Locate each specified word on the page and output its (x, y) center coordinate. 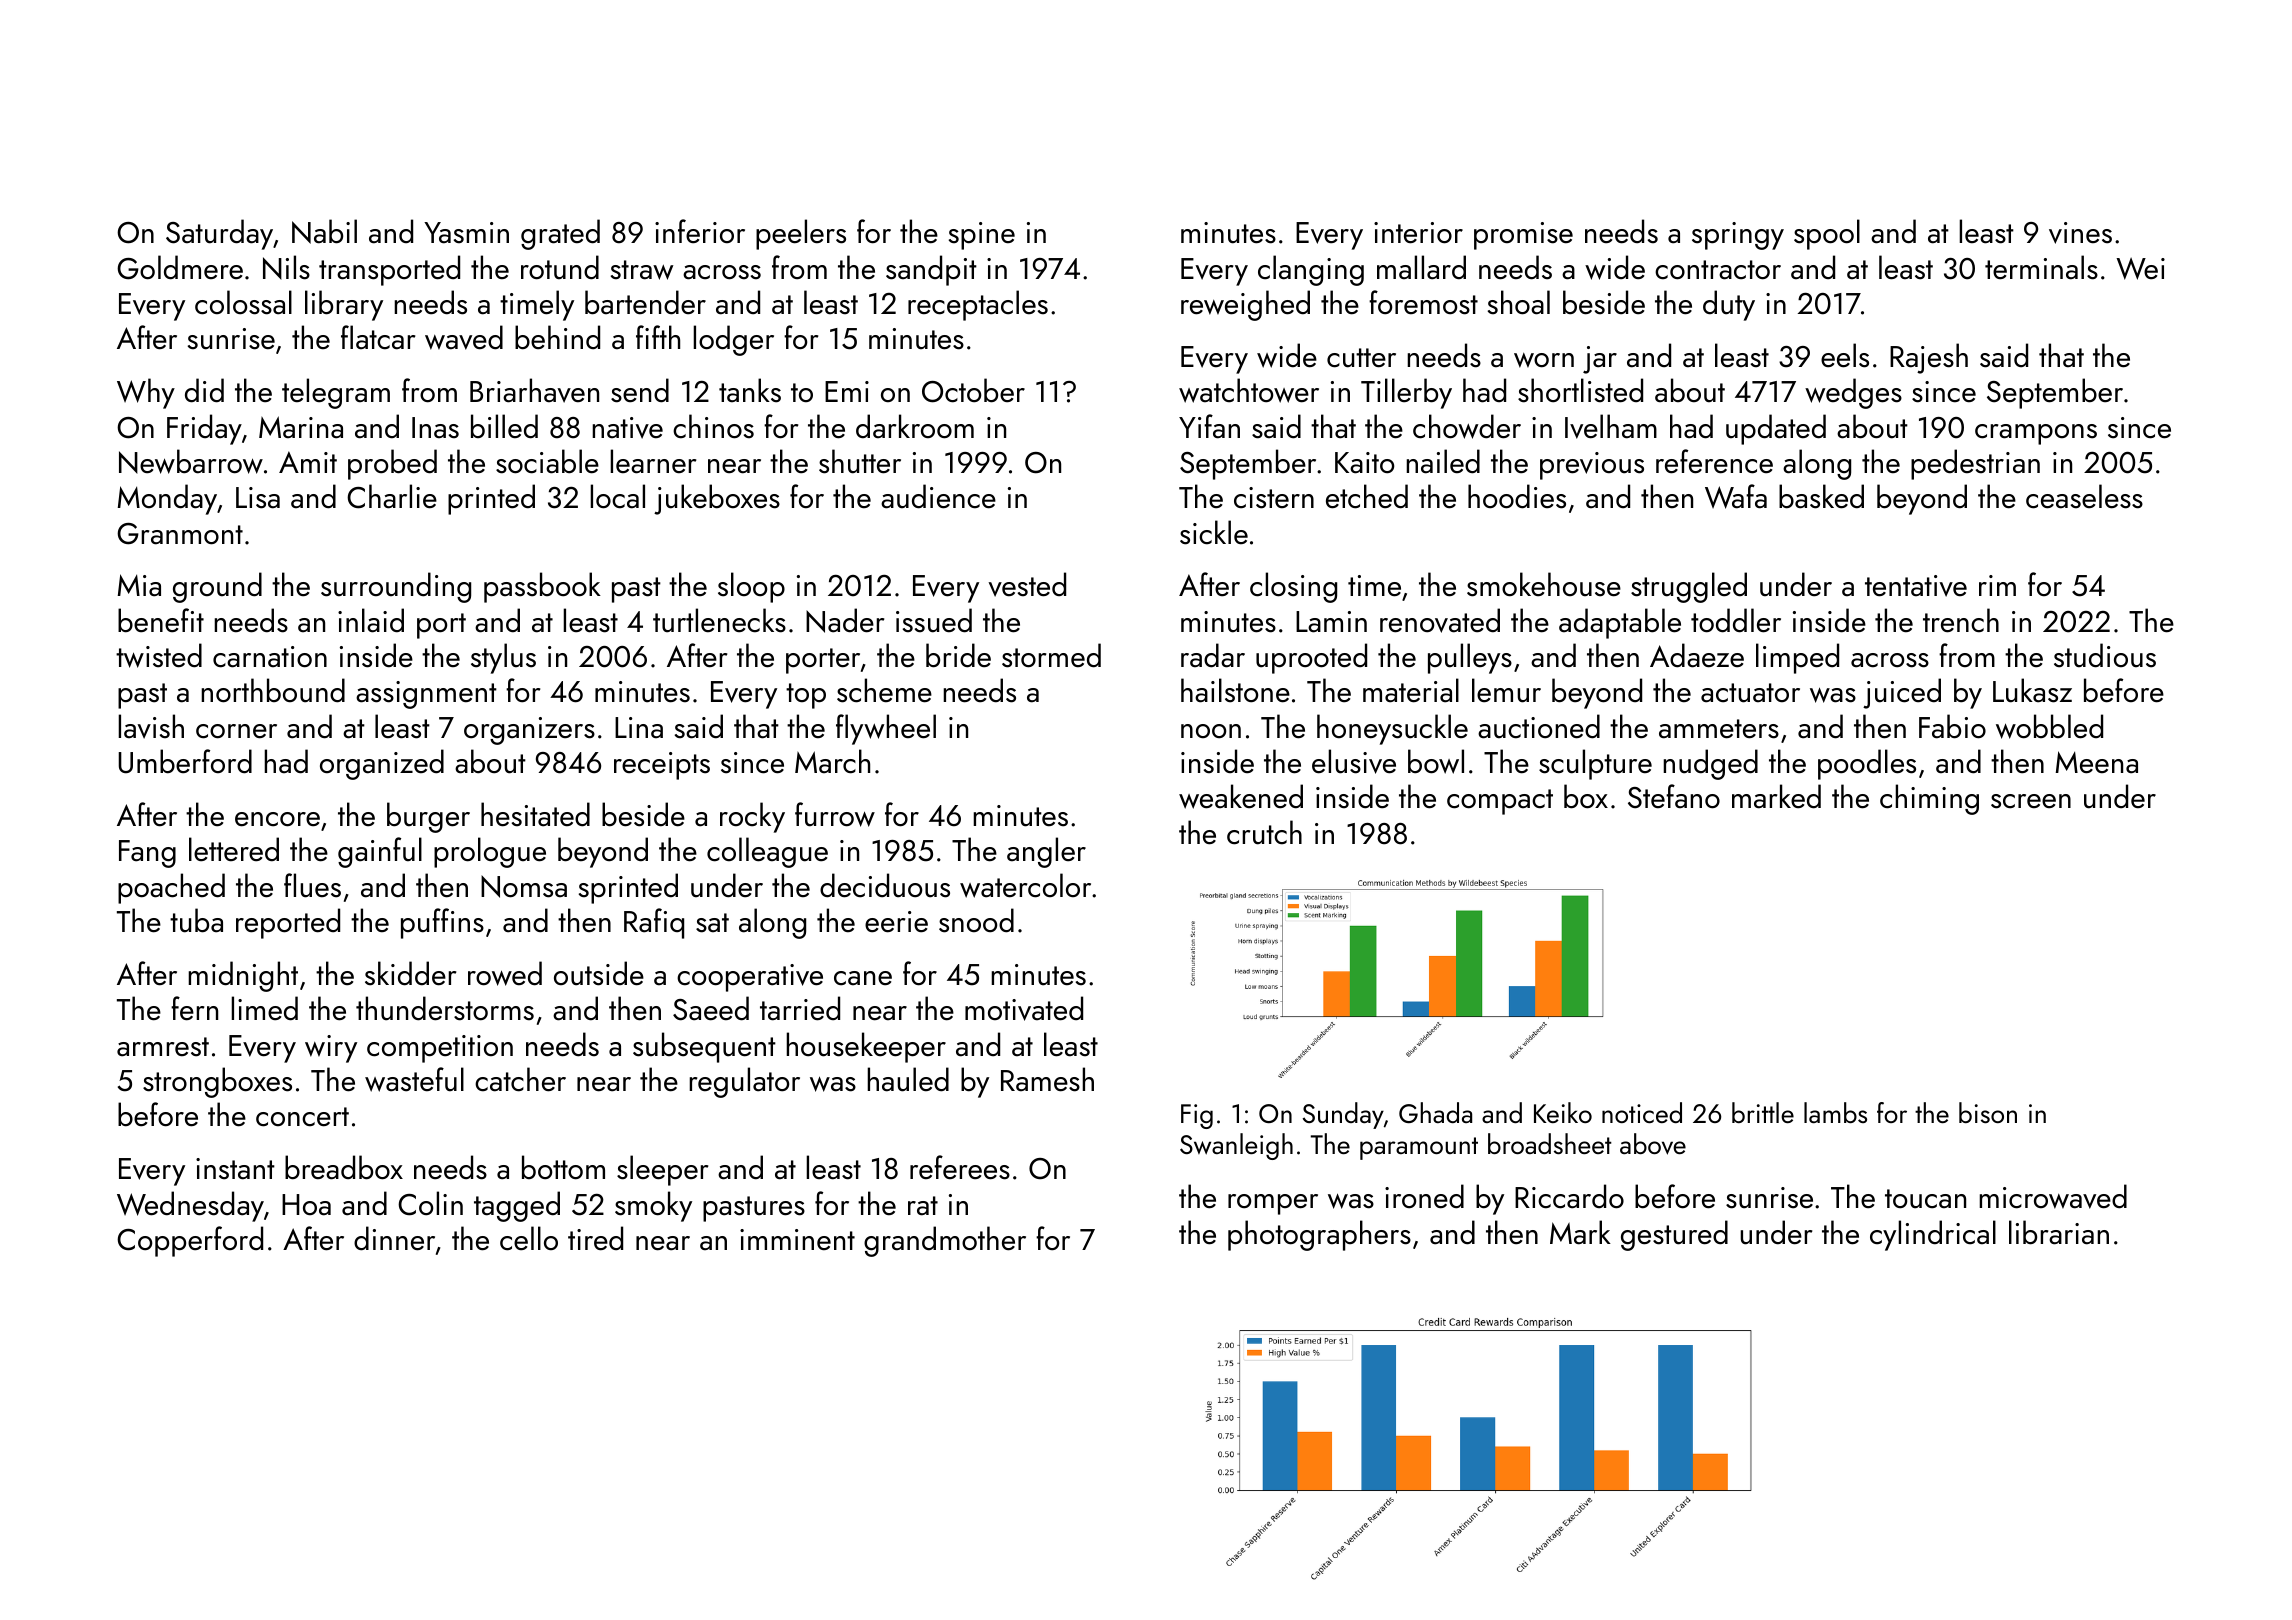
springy (1738, 236)
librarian (2059, 1232)
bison (1988, 1112)
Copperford (190, 1241)
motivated (1024, 1008)
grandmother (945, 1241)
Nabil (324, 231)
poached (171, 888)
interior (1418, 233)
